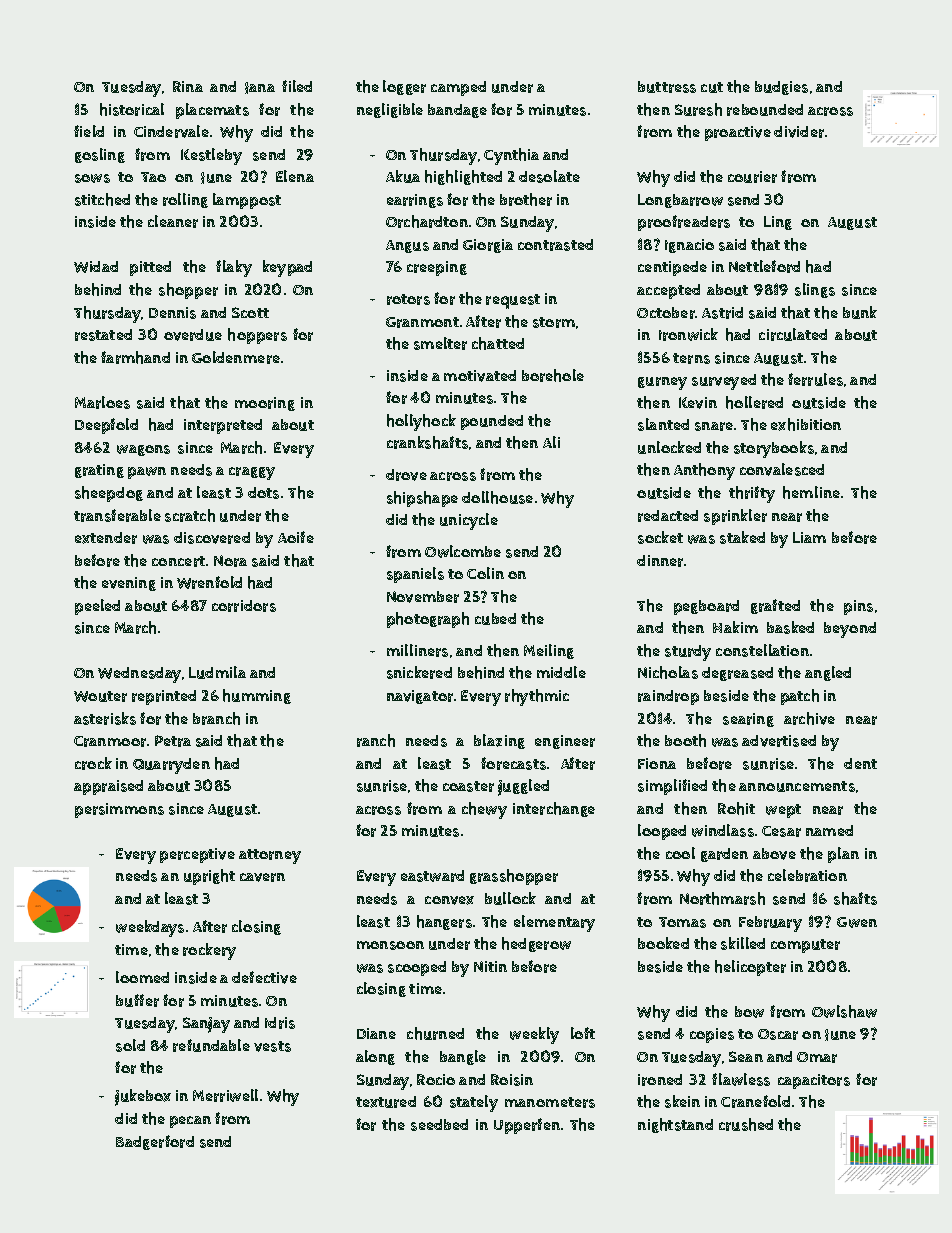 The image size is (952, 1233). I want to click on storm, so click(554, 322).
